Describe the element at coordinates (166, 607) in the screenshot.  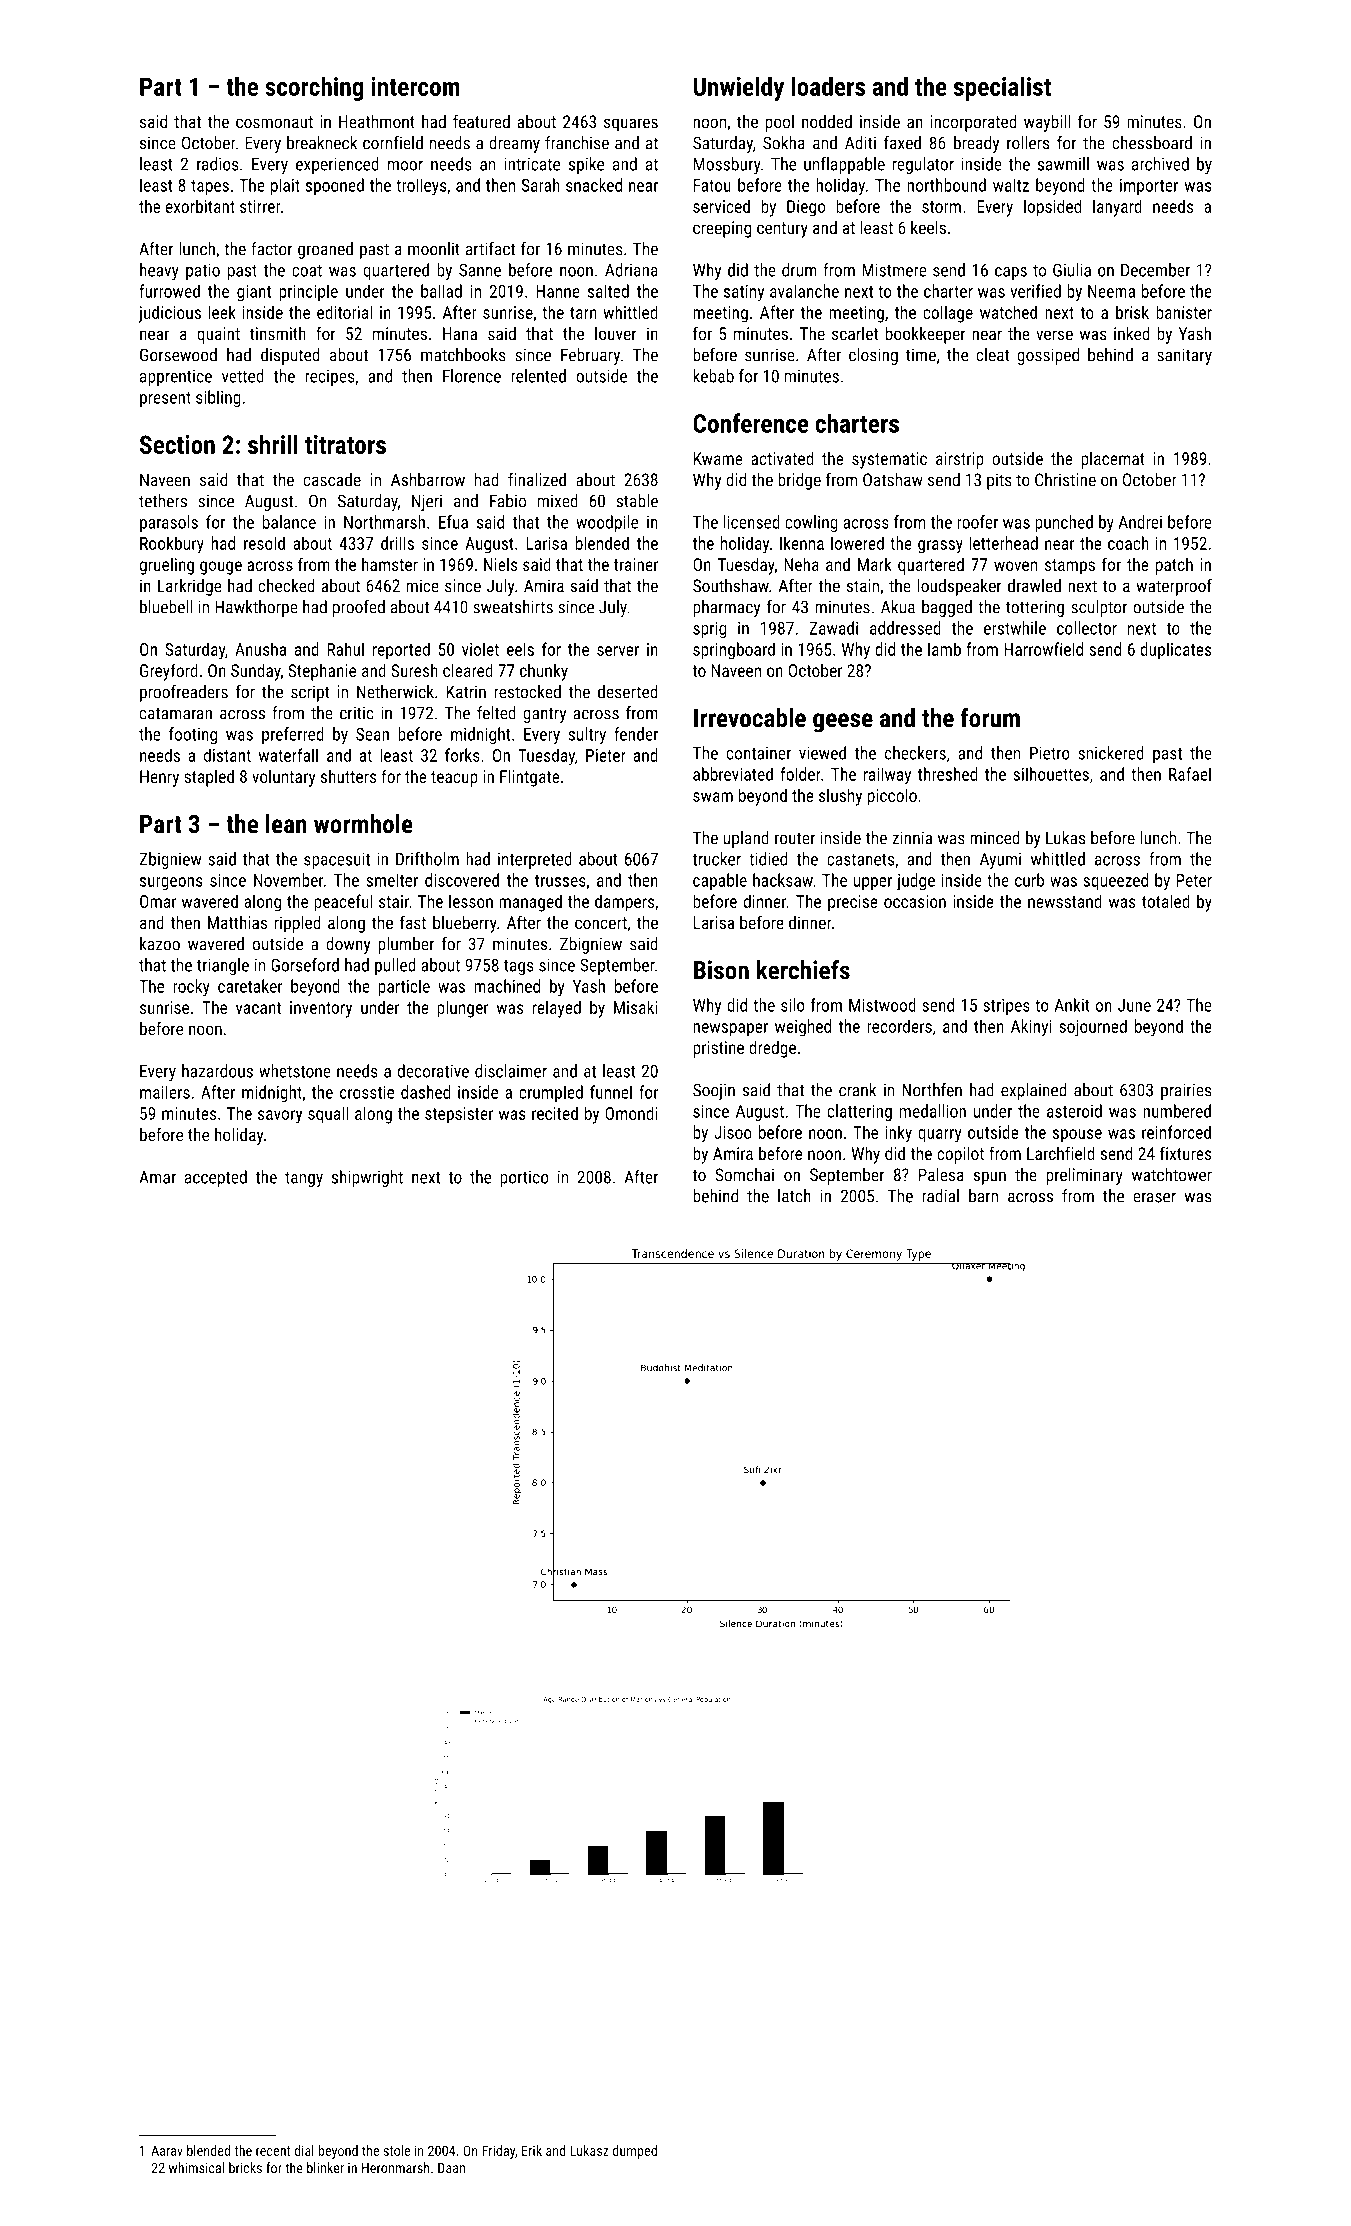
I see `bluebell` at that location.
